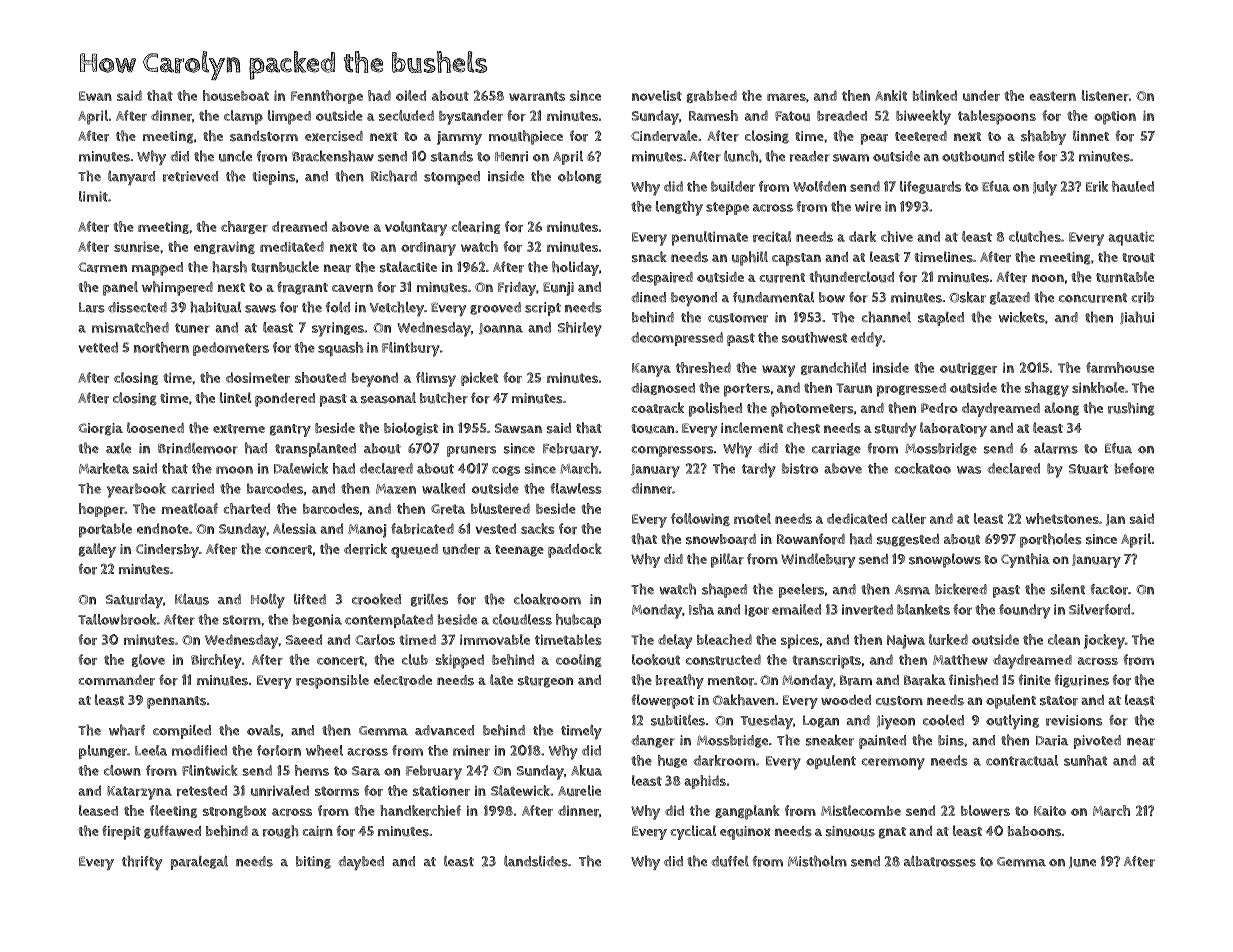  What do you see at coordinates (95, 96) in the screenshot?
I see `Ewan` at bounding box center [95, 96].
